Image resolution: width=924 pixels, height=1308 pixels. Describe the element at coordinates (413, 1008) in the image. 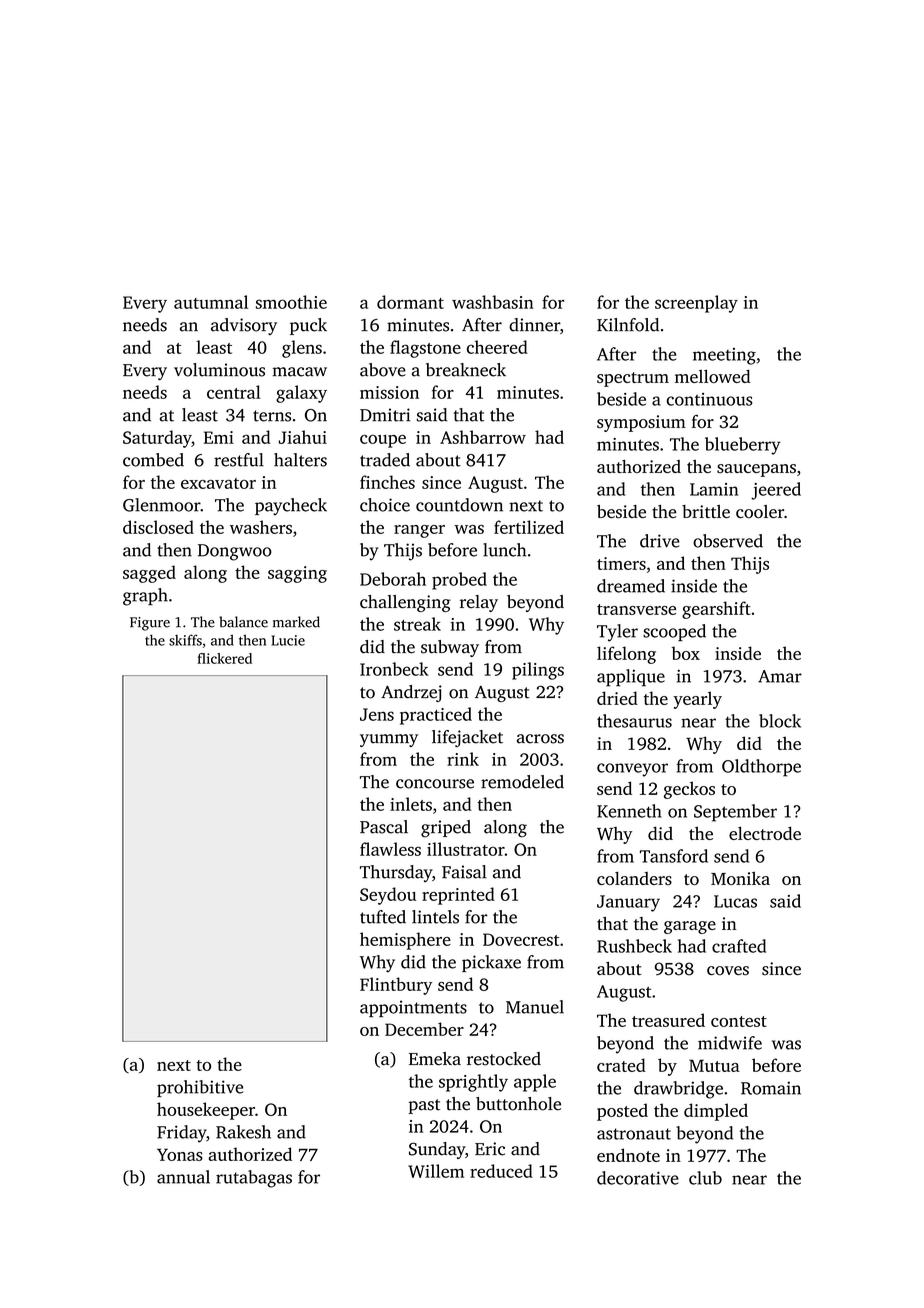

I see `appointments` at that location.
